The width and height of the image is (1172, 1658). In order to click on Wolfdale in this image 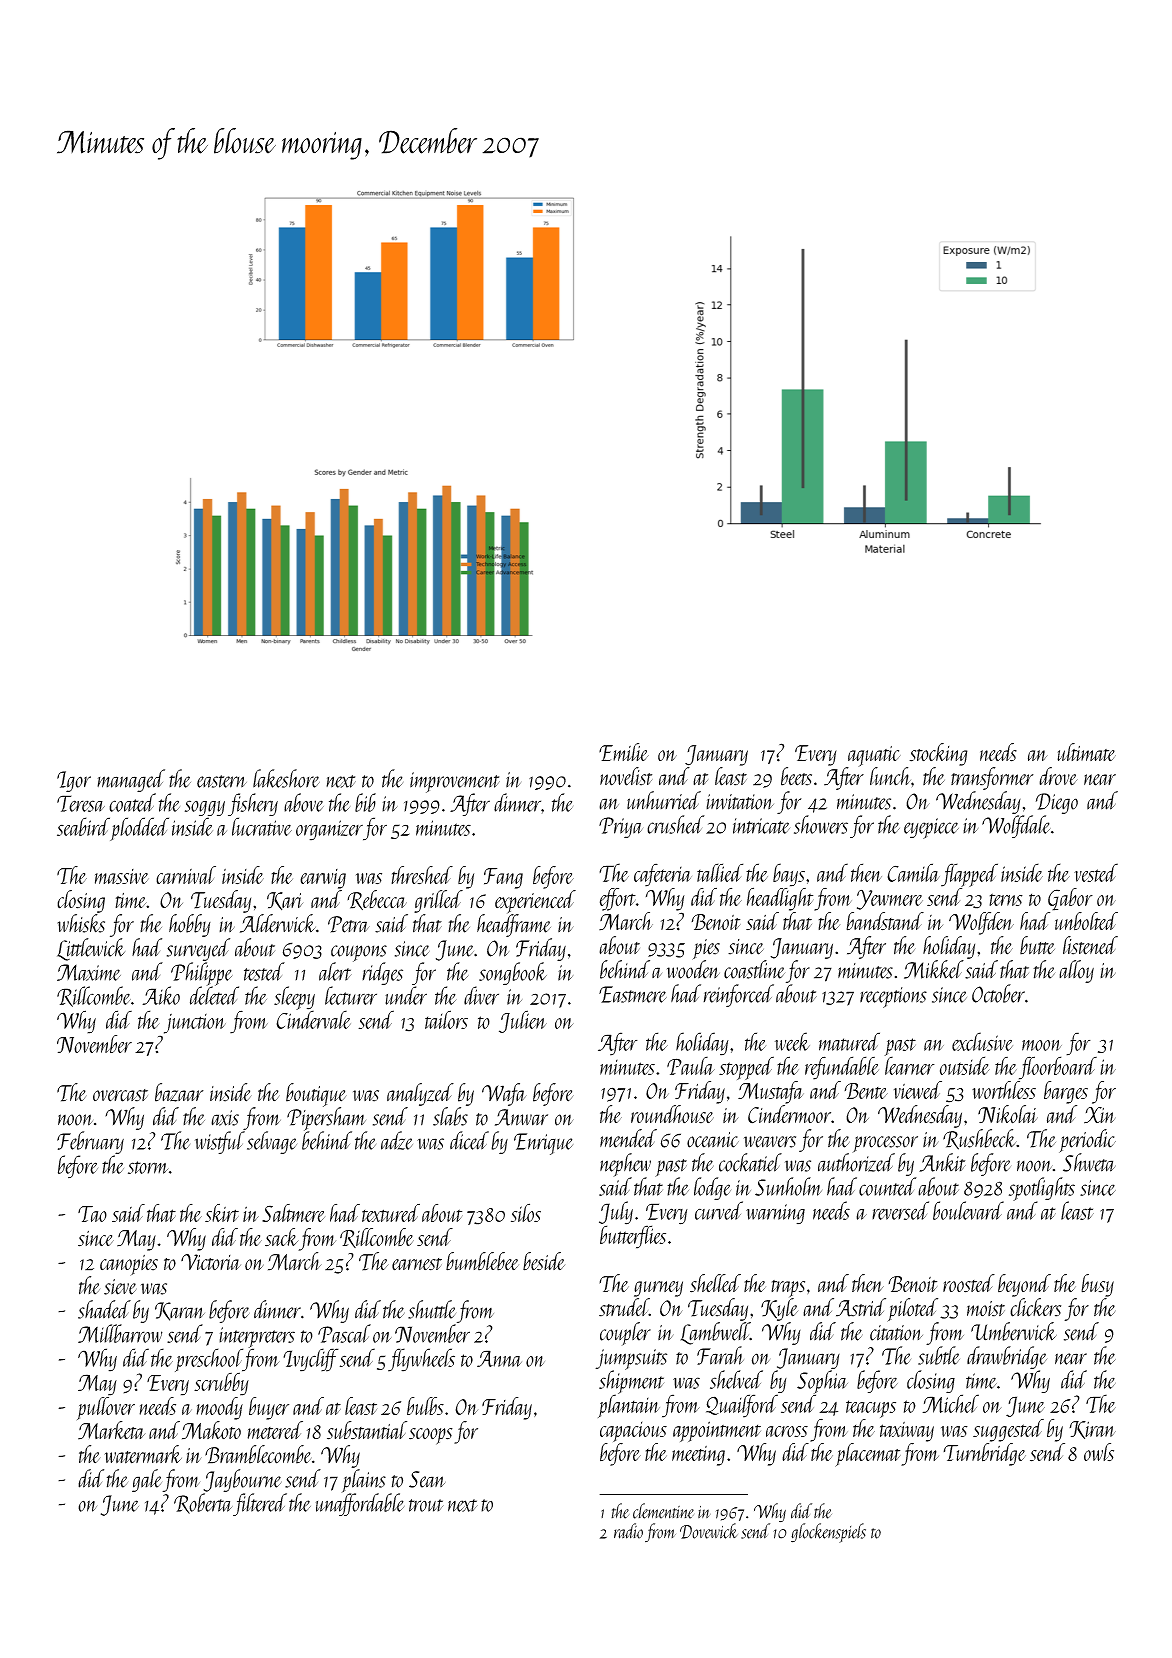, I will do `click(1016, 826)`.
